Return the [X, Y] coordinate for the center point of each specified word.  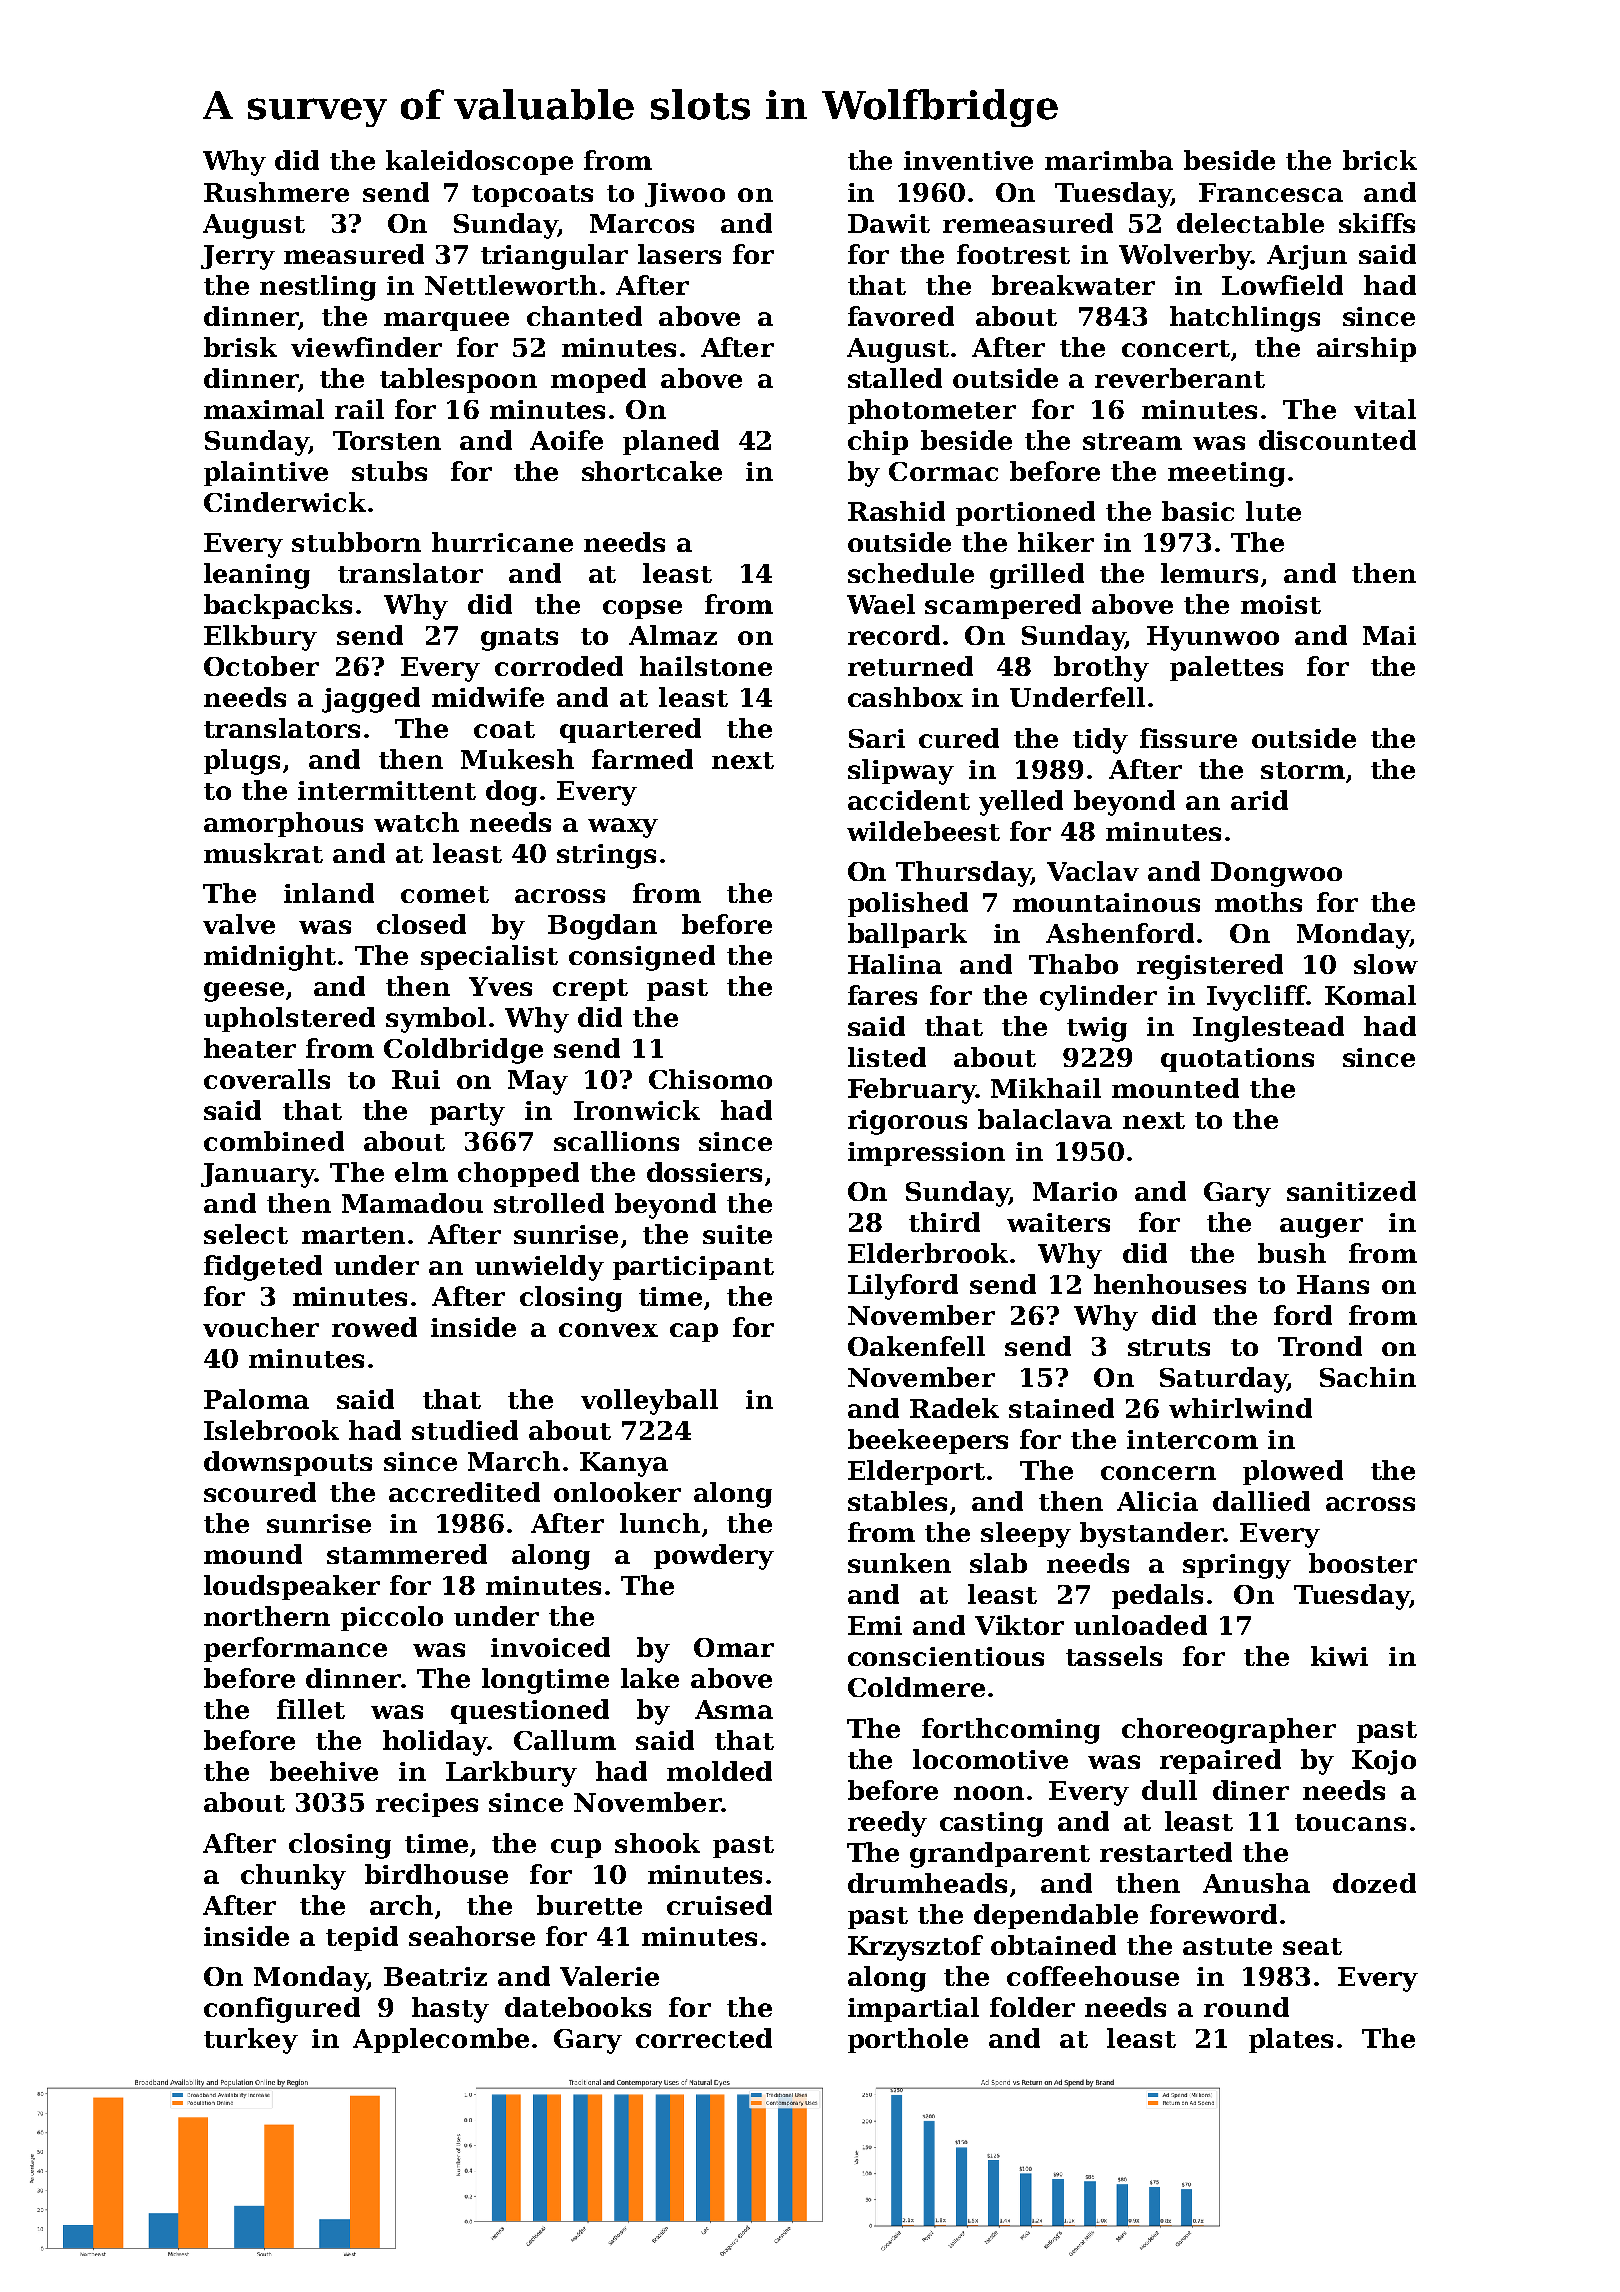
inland [329, 893]
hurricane [502, 542]
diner [1251, 1790]
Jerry [238, 257]
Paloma [256, 1399]
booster [1363, 1563]
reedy [887, 1824]
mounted [1175, 1088]
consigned [642, 958]
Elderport [916, 1472]
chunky [293, 1877]
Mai [1389, 635]
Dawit [889, 223]
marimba [1109, 160]
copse [642, 609]
